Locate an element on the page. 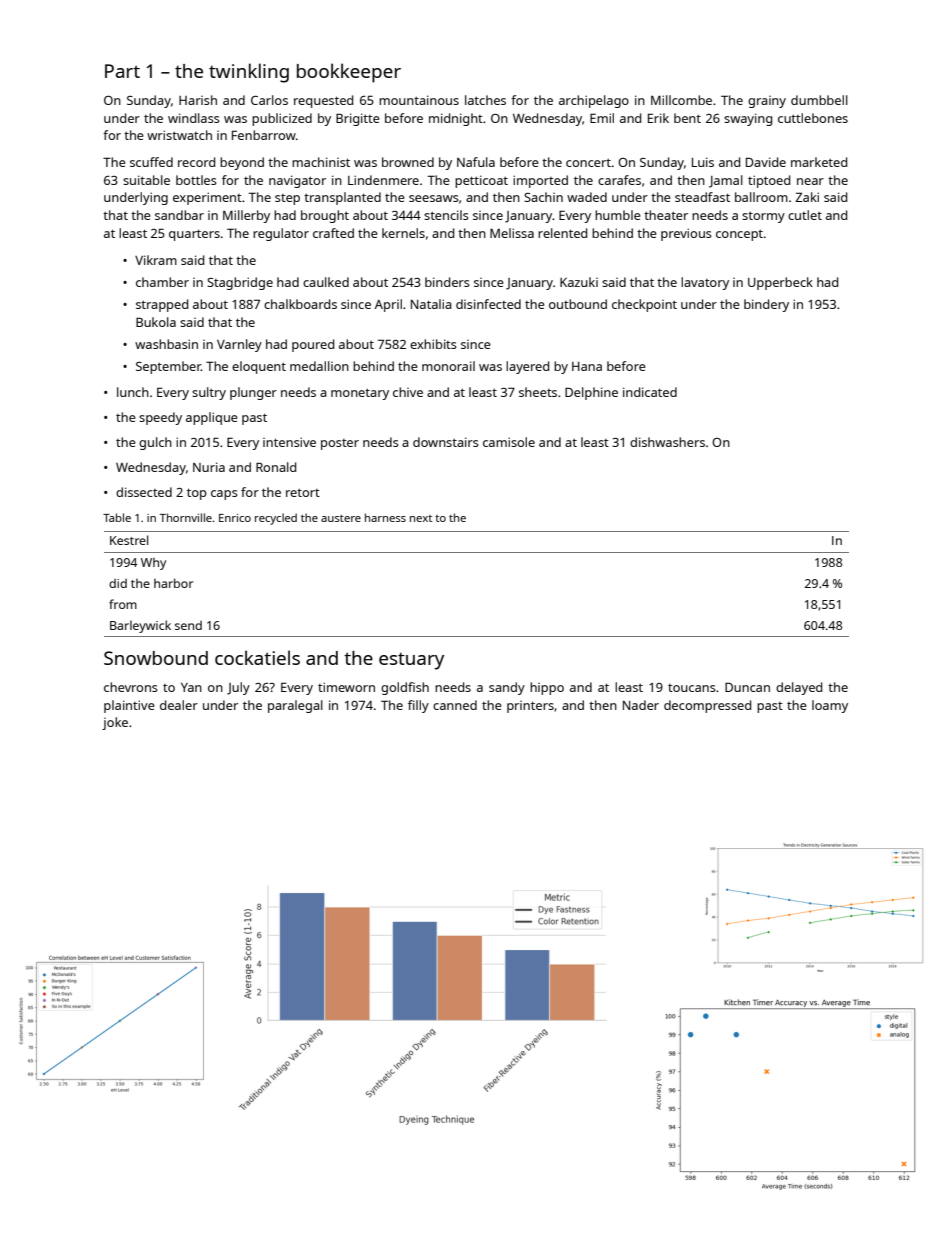  Sachin is located at coordinates (543, 197).
